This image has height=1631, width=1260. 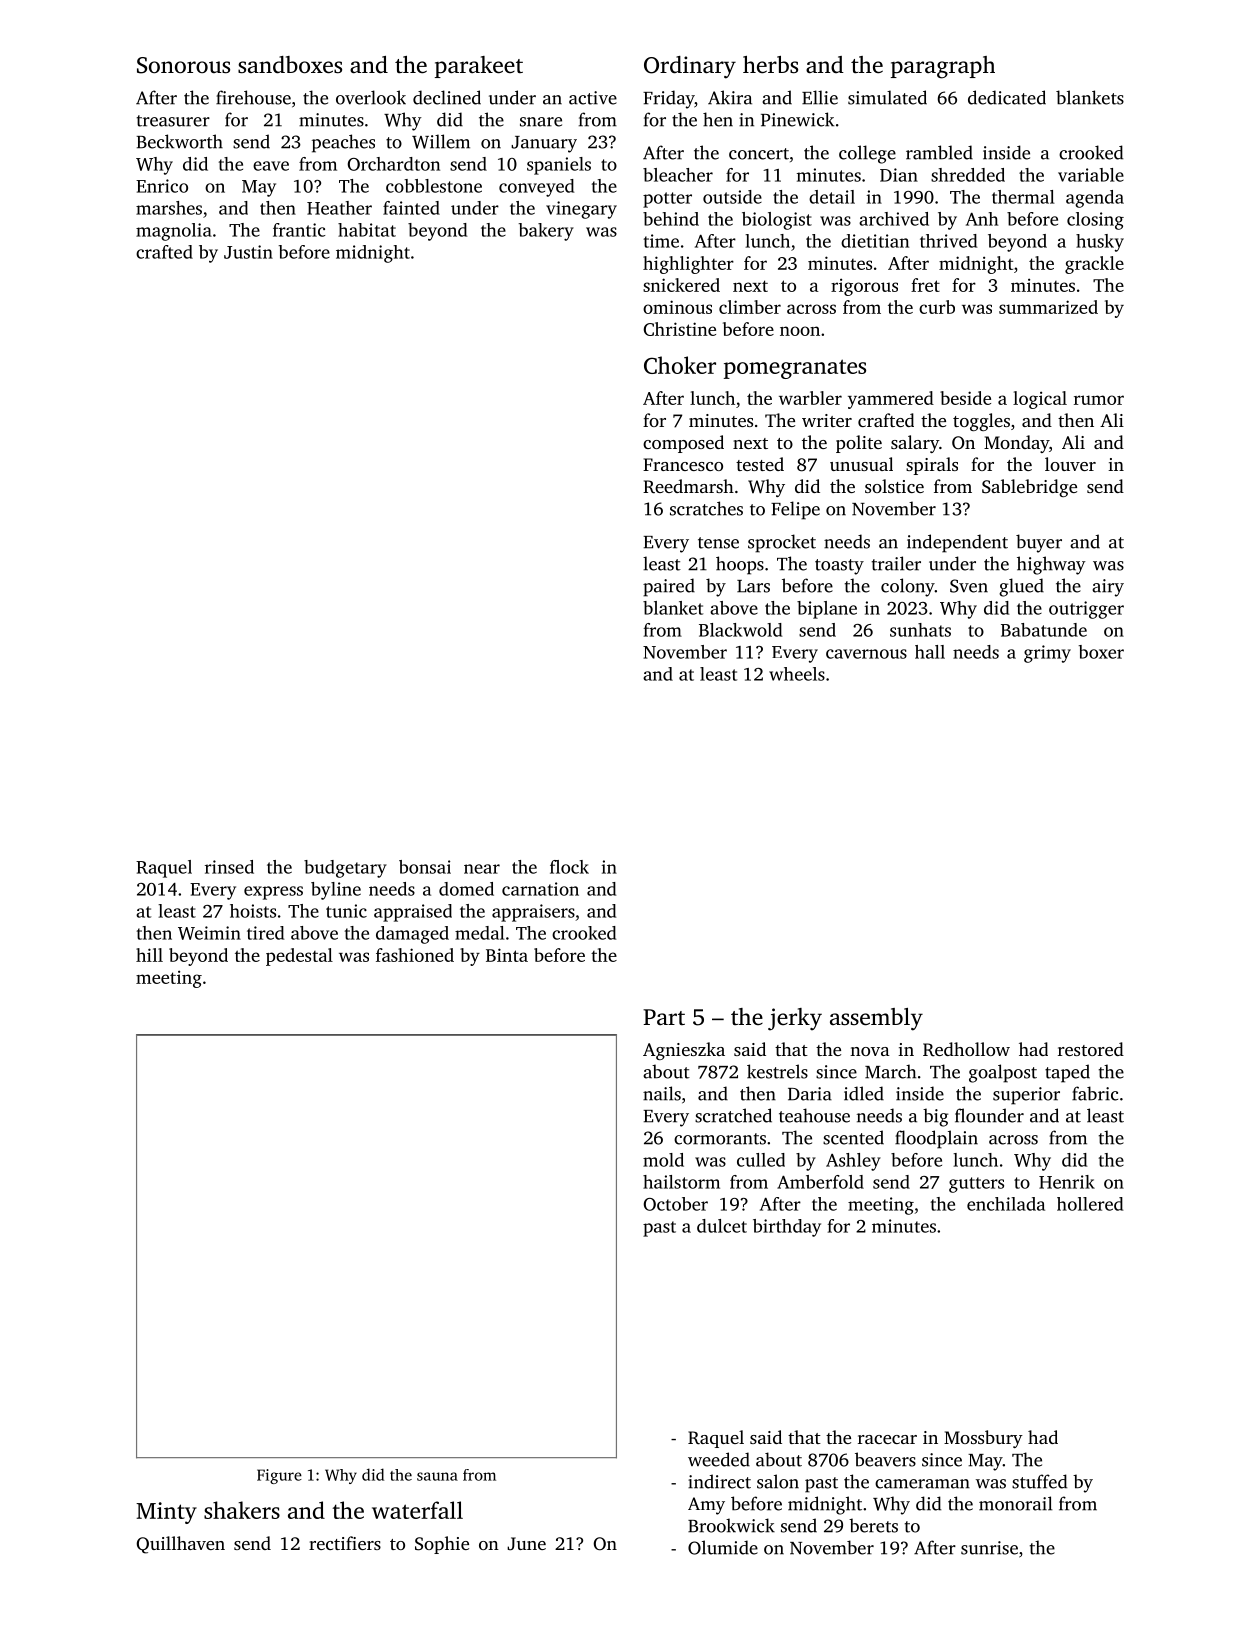 What do you see at coordinates (675, 1204) in the image?
I see `October` at bounding box center [675, 1204].
